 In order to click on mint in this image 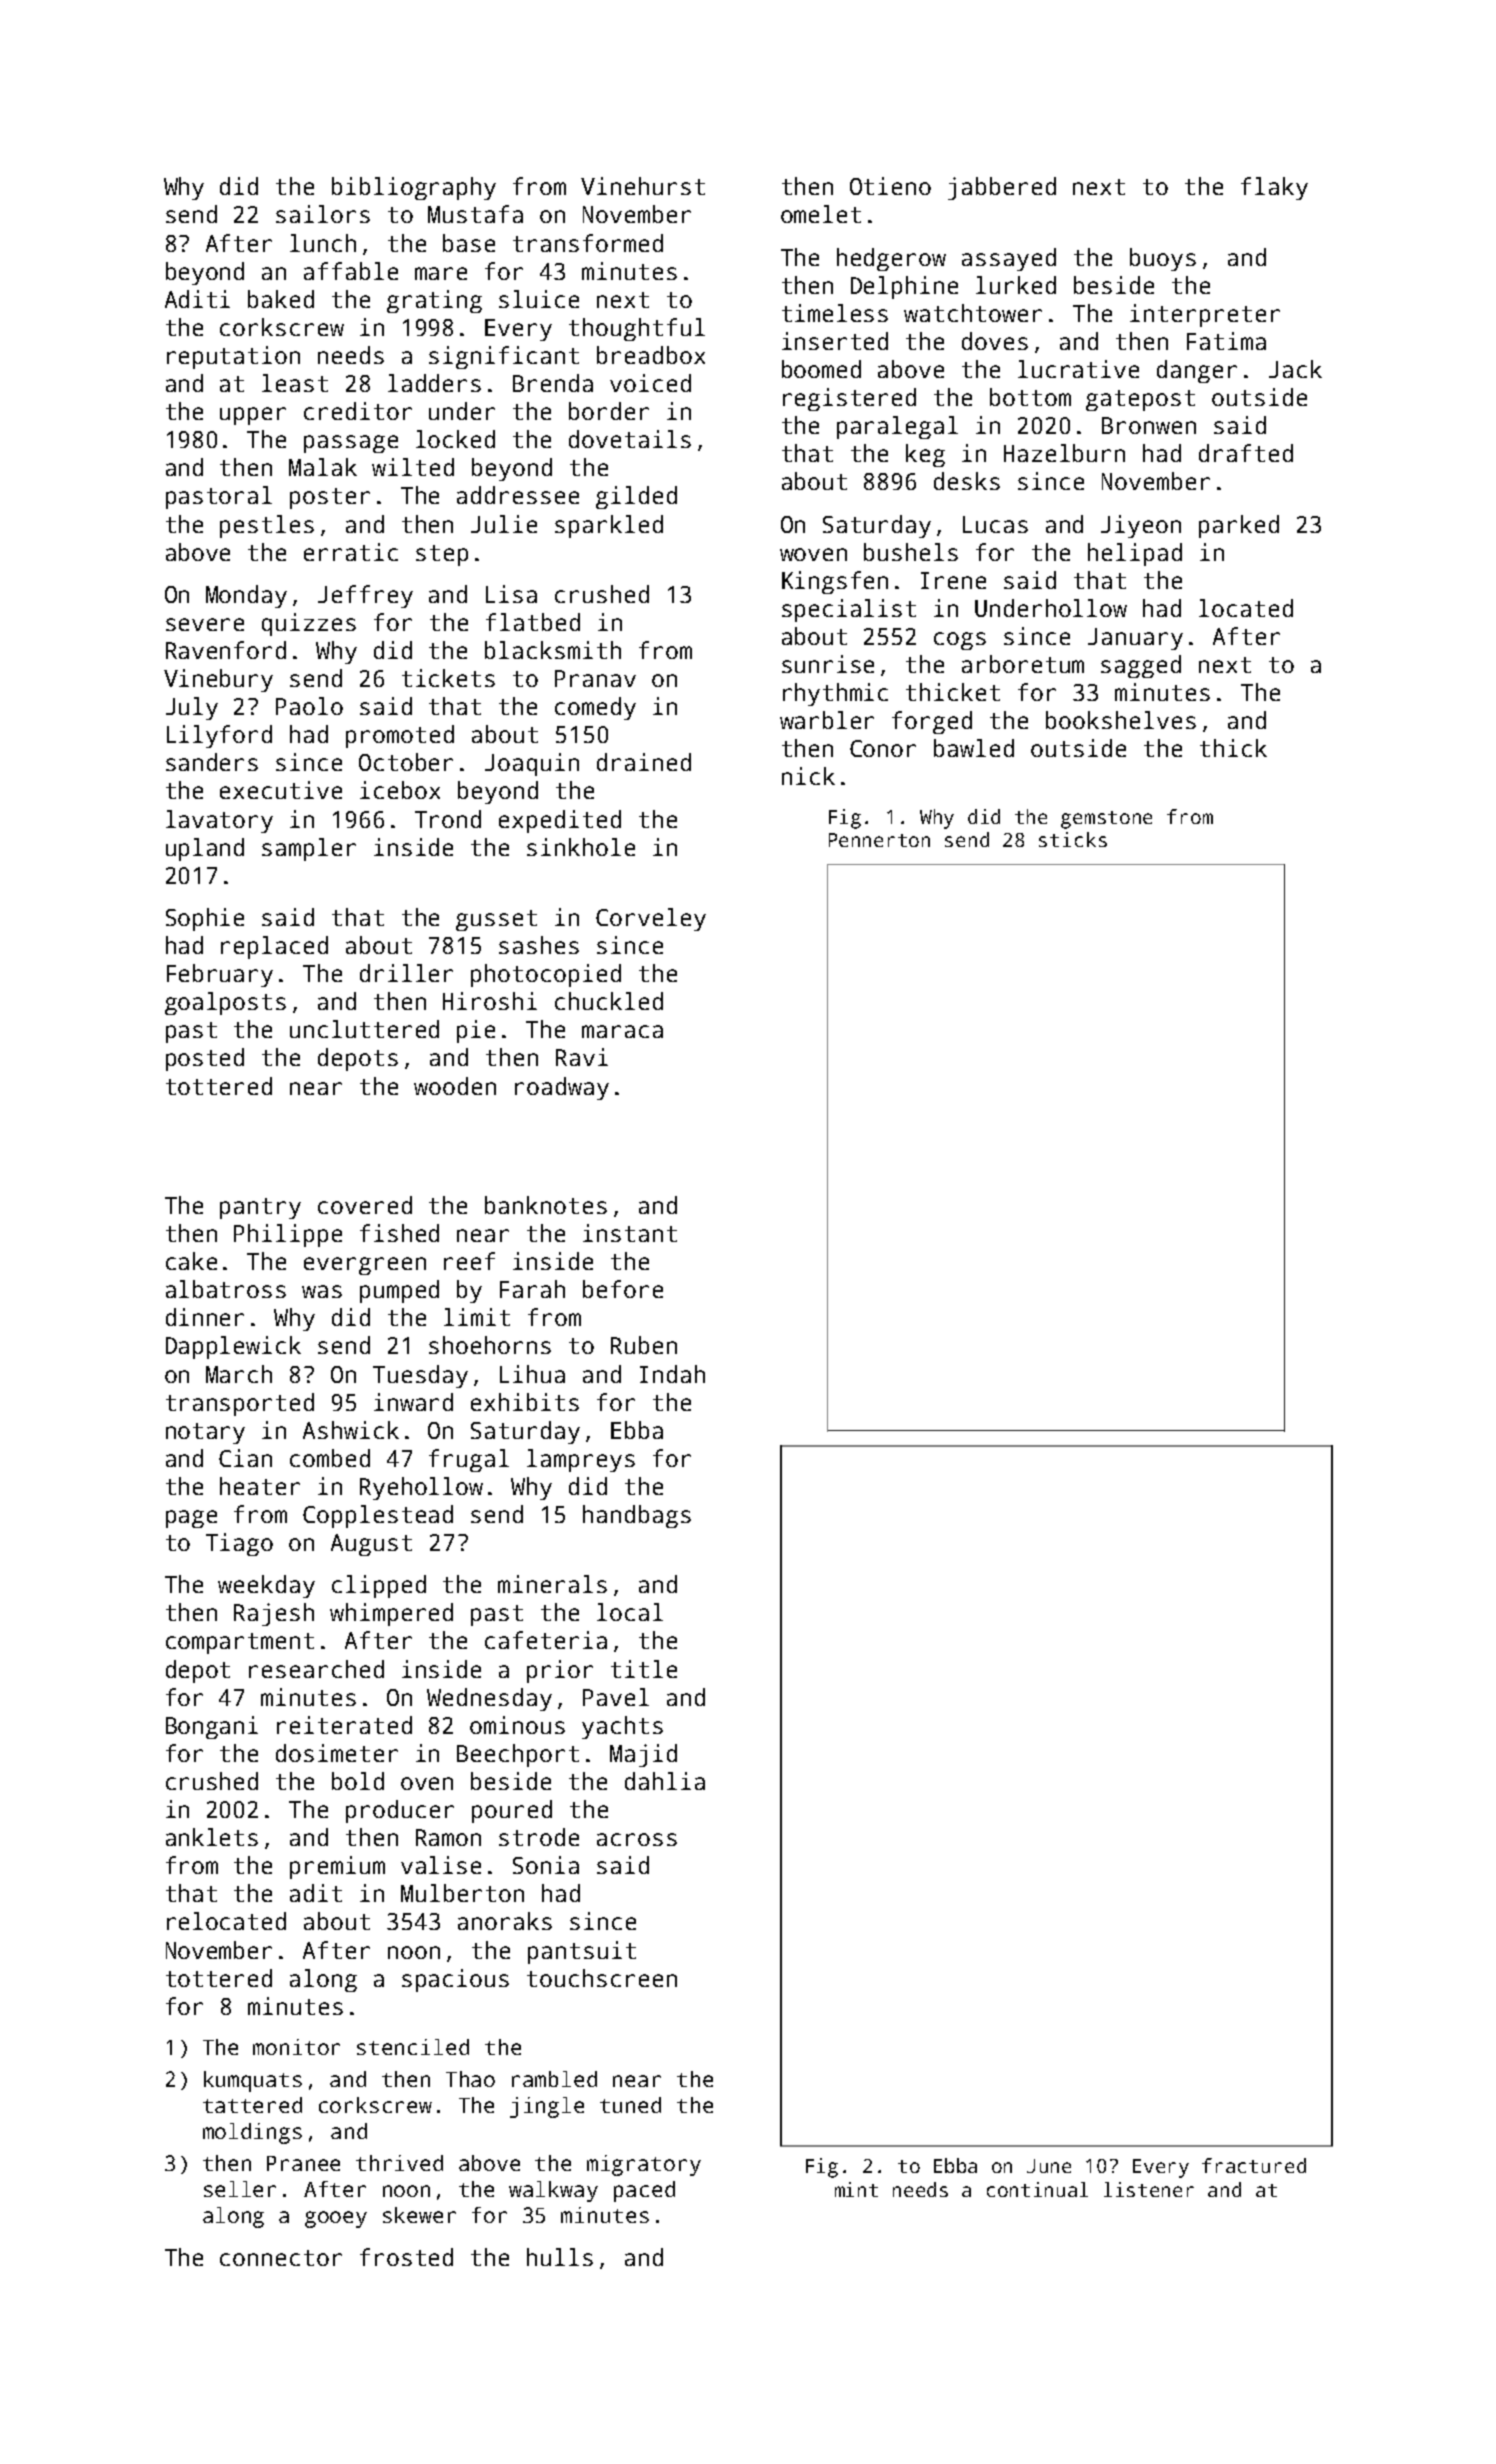, I will do `click(856, 2189)`.
